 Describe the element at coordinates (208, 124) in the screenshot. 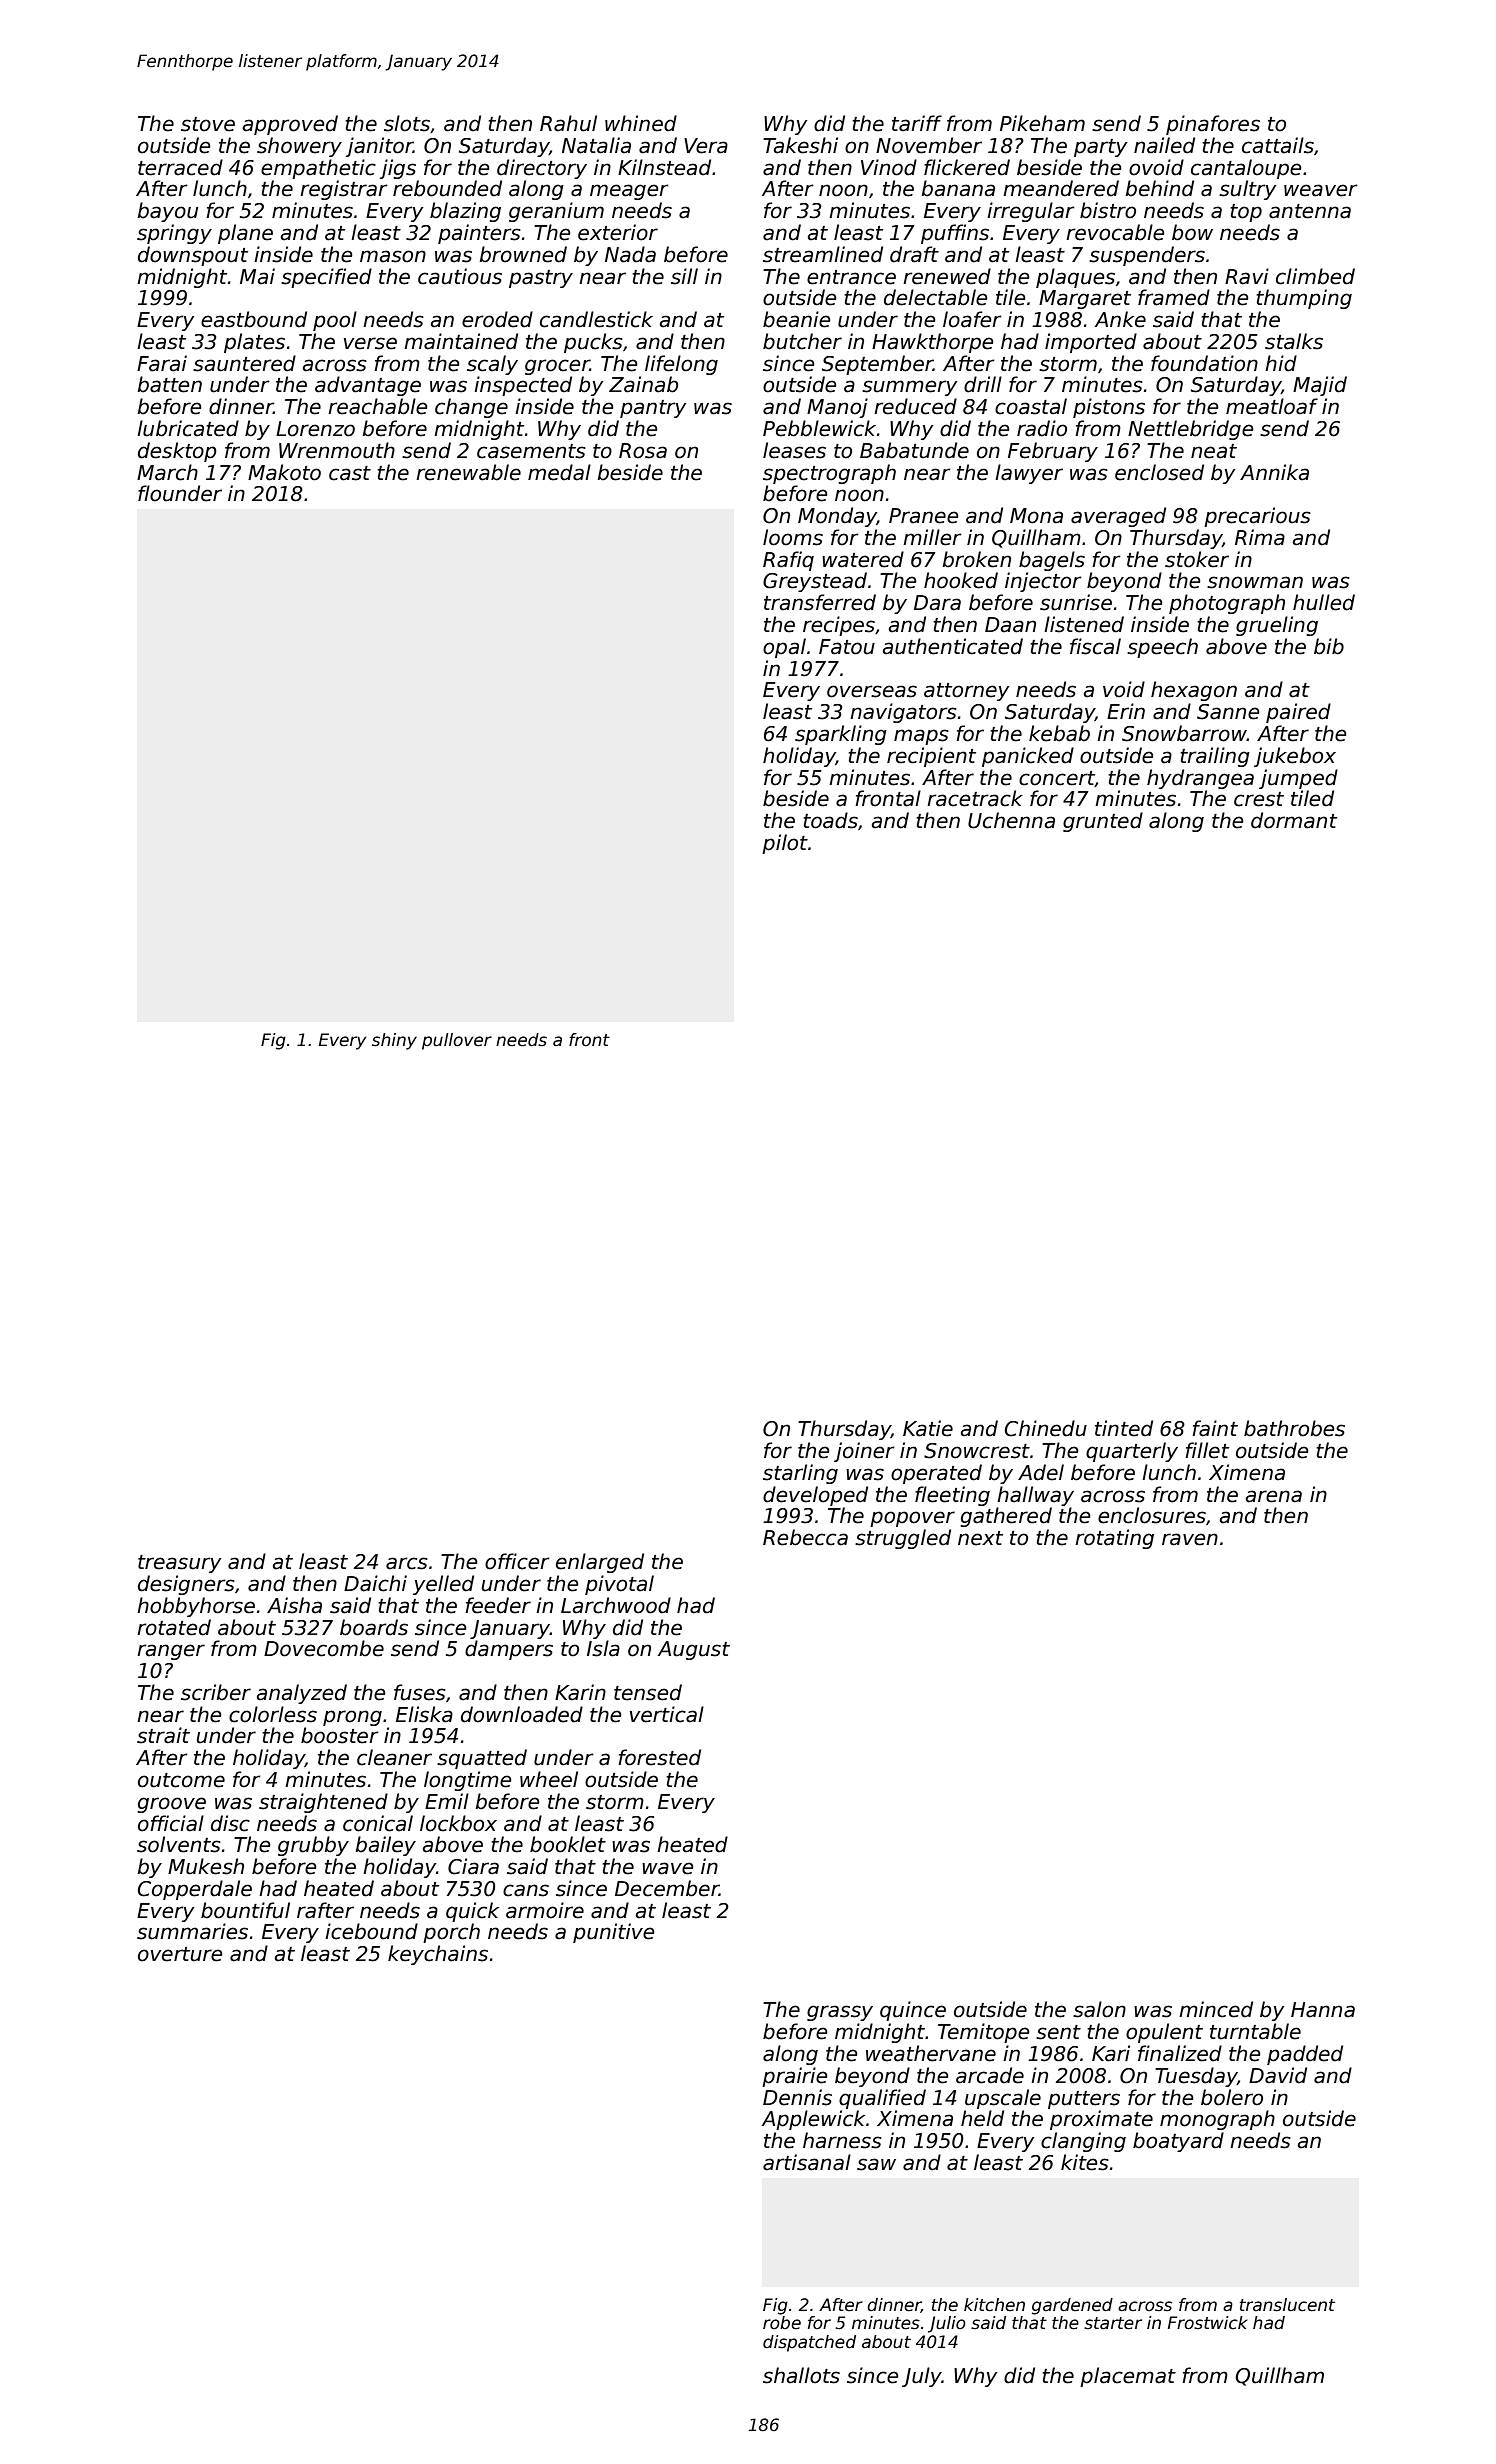

I see `stove` at that location.
